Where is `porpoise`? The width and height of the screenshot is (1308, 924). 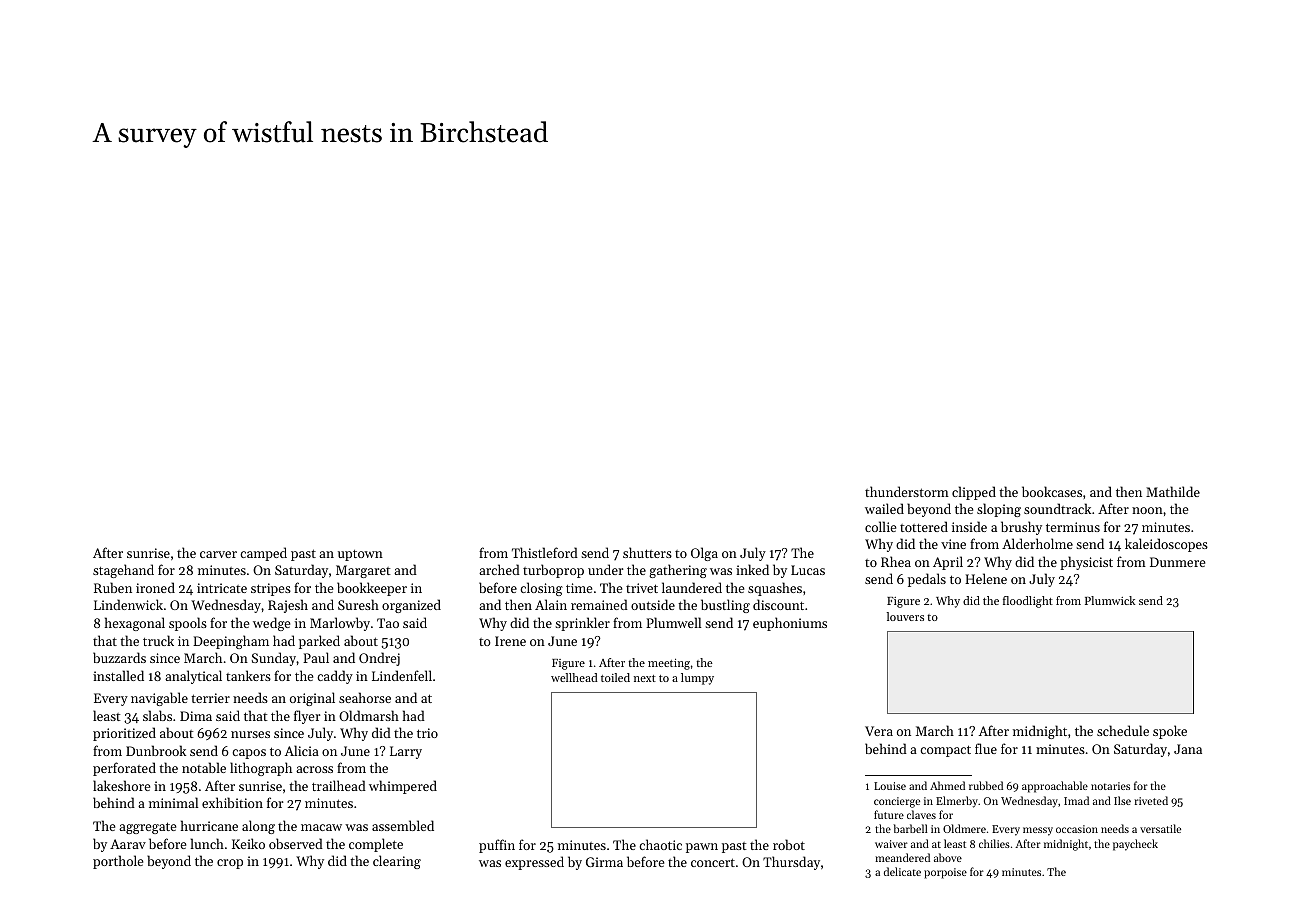
porpoise is located at coordinates (945, 873).
